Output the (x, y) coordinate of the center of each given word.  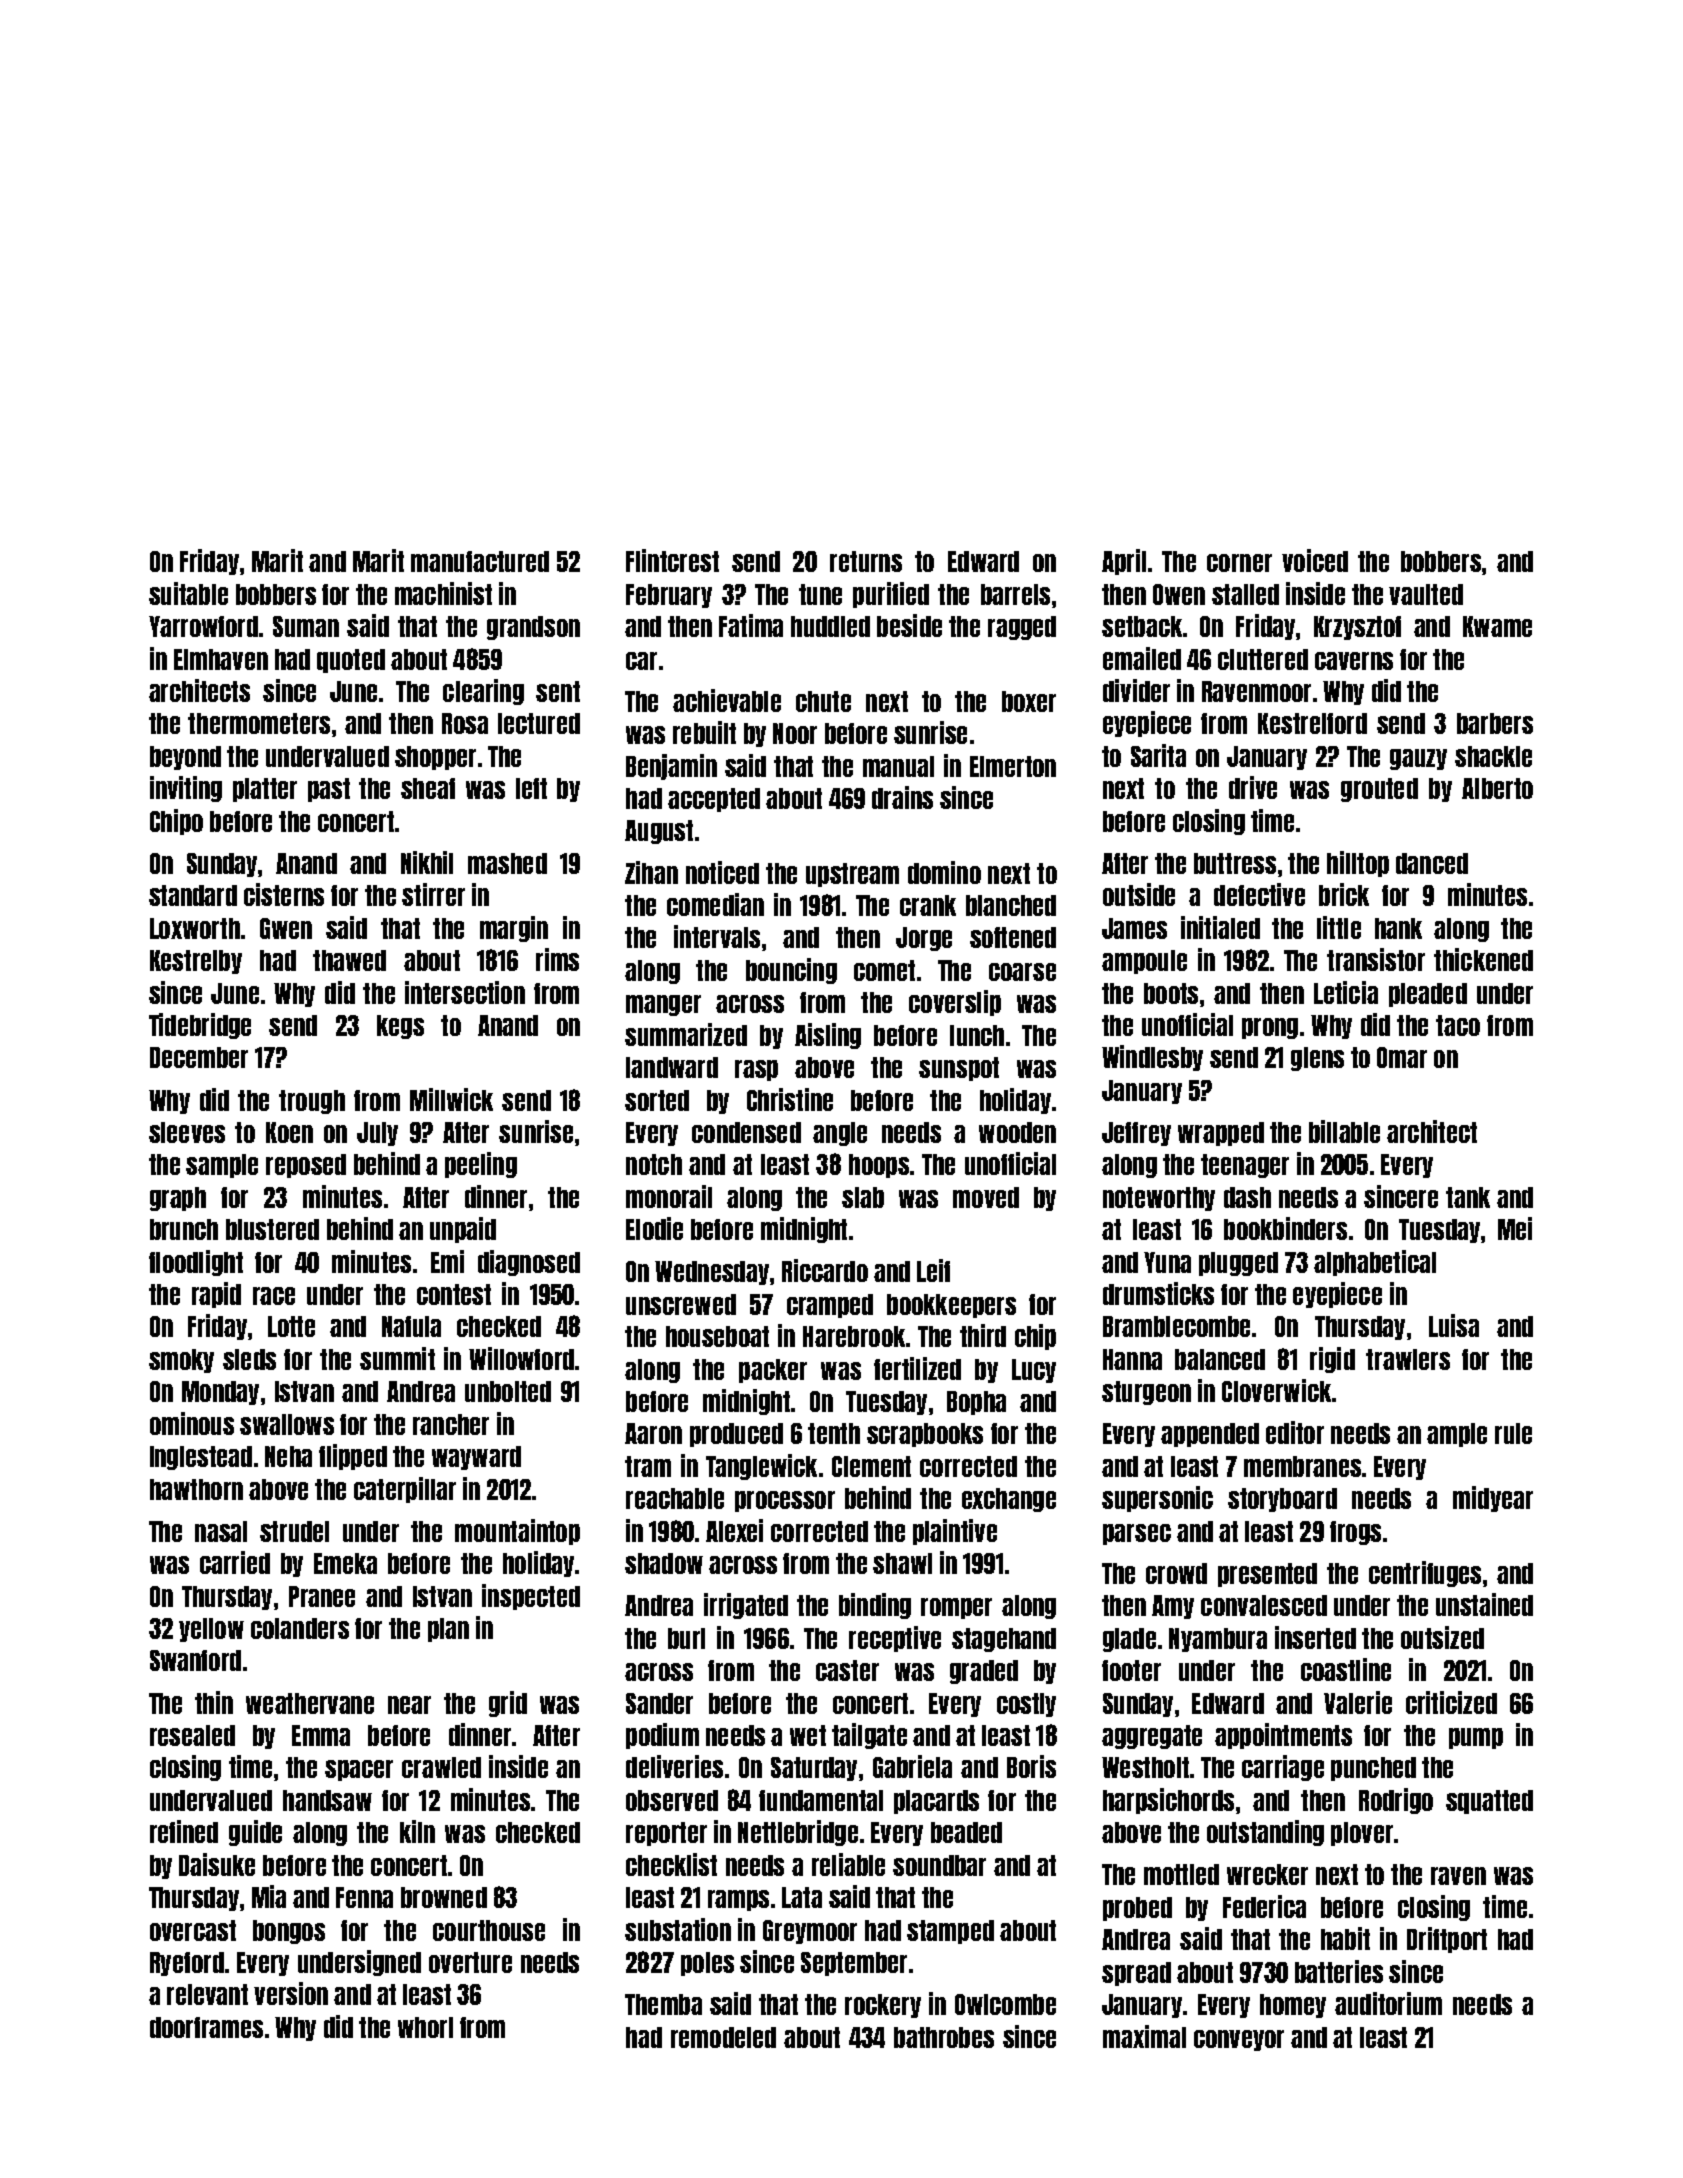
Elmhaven (221, 659)
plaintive (955, 1532)
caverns (1354, 661)
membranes (1302, 1466)
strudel (294, 1531)
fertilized (917, 1368)
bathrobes (944, 2037)
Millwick (451, 1099)
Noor (795, 733)
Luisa (1454, 1325)
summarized (686, 1034)
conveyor (1239, 2040)
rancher (451, 1424)
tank (1468, 1197)
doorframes (206, 2027)
